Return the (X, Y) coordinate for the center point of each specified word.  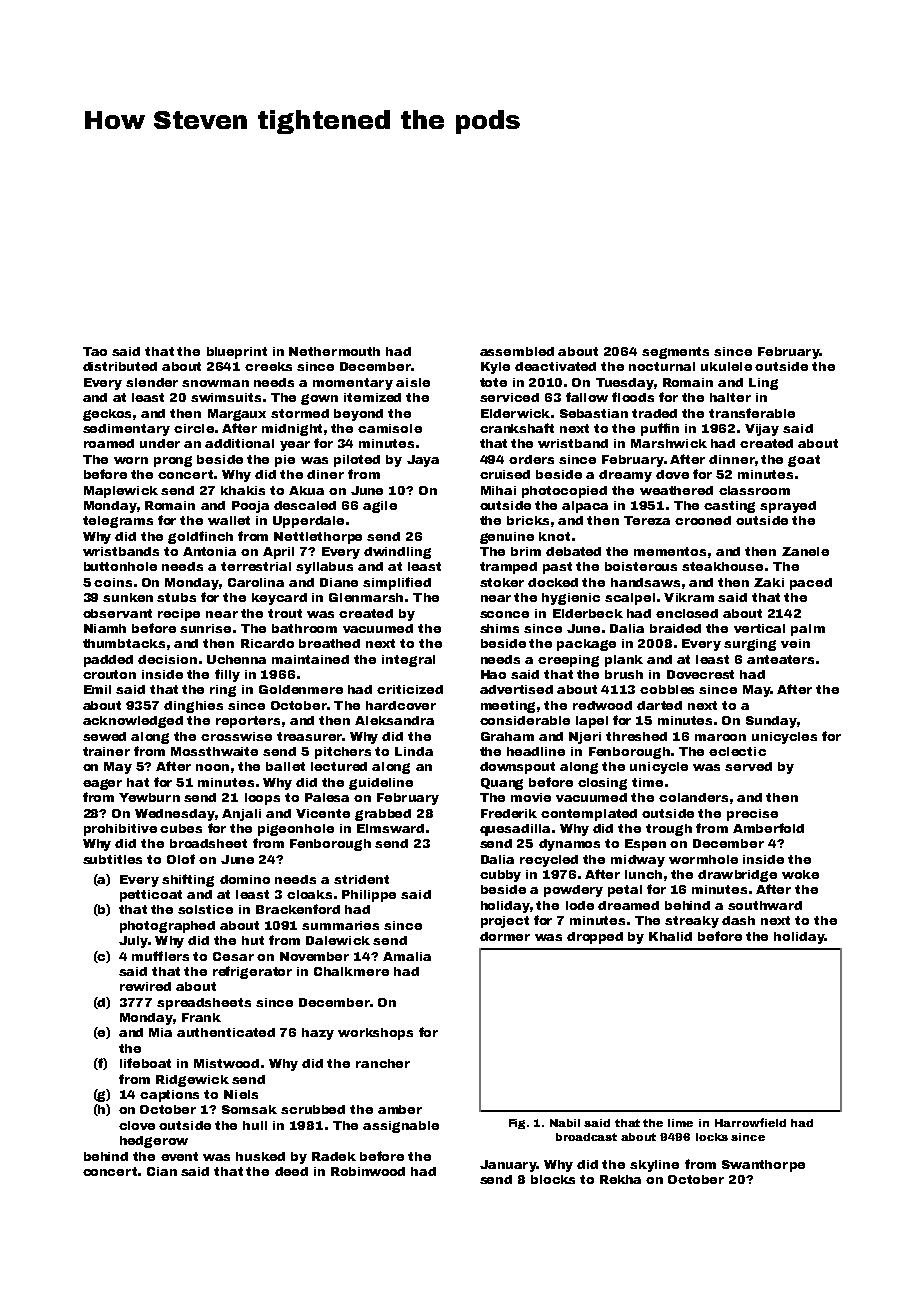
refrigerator (252, 972)
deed (291, 1171)
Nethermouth (334, 351)
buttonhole (120, 566)
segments (675, 353)
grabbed (383, 815)
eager (102, 784)
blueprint (237, 353)
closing (602, 784)
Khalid (670, 936)
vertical (759, 628)
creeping (568, 661)
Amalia (407, 956)
